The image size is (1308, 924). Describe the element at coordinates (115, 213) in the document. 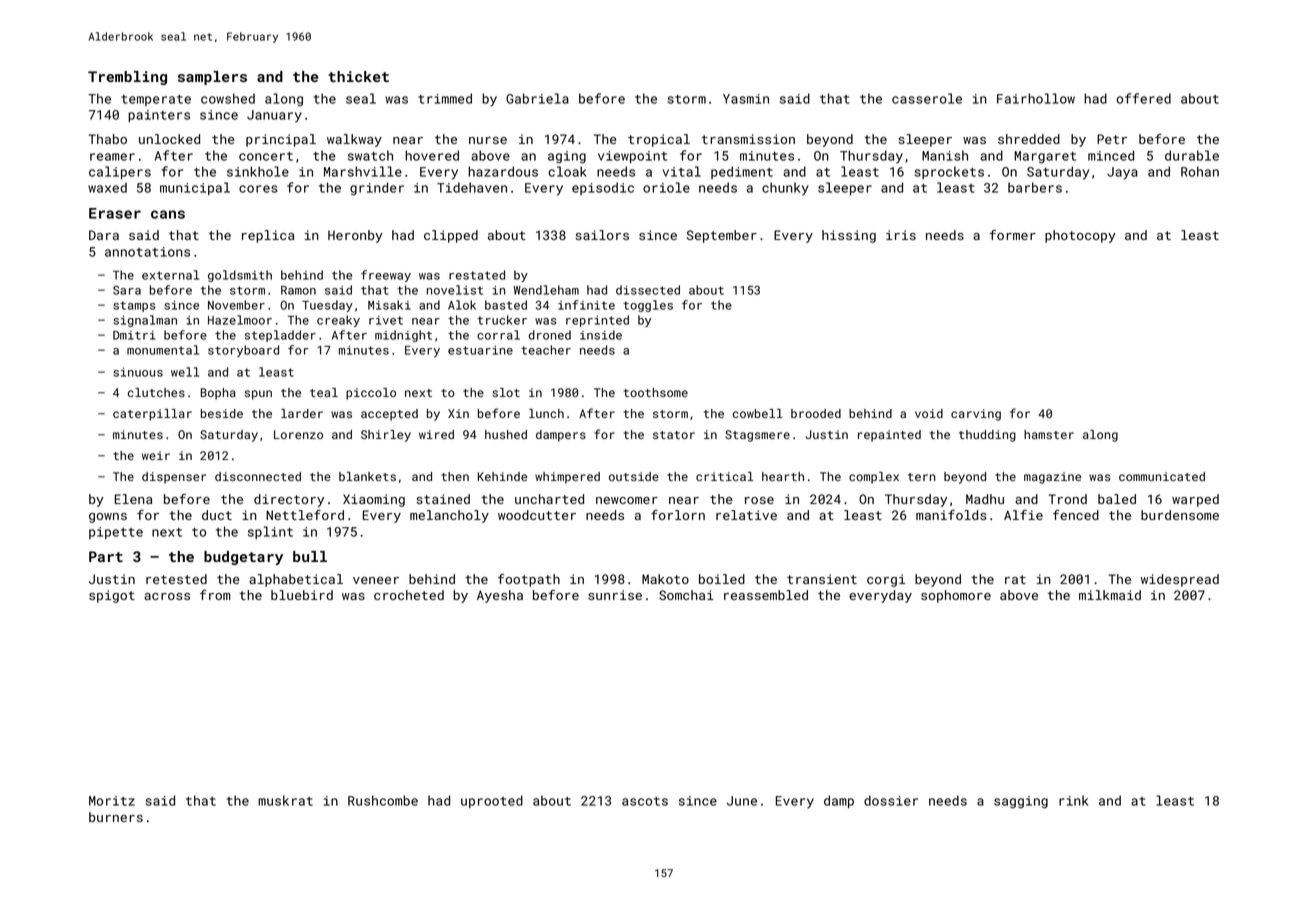

I see `Eraser` at that location.
